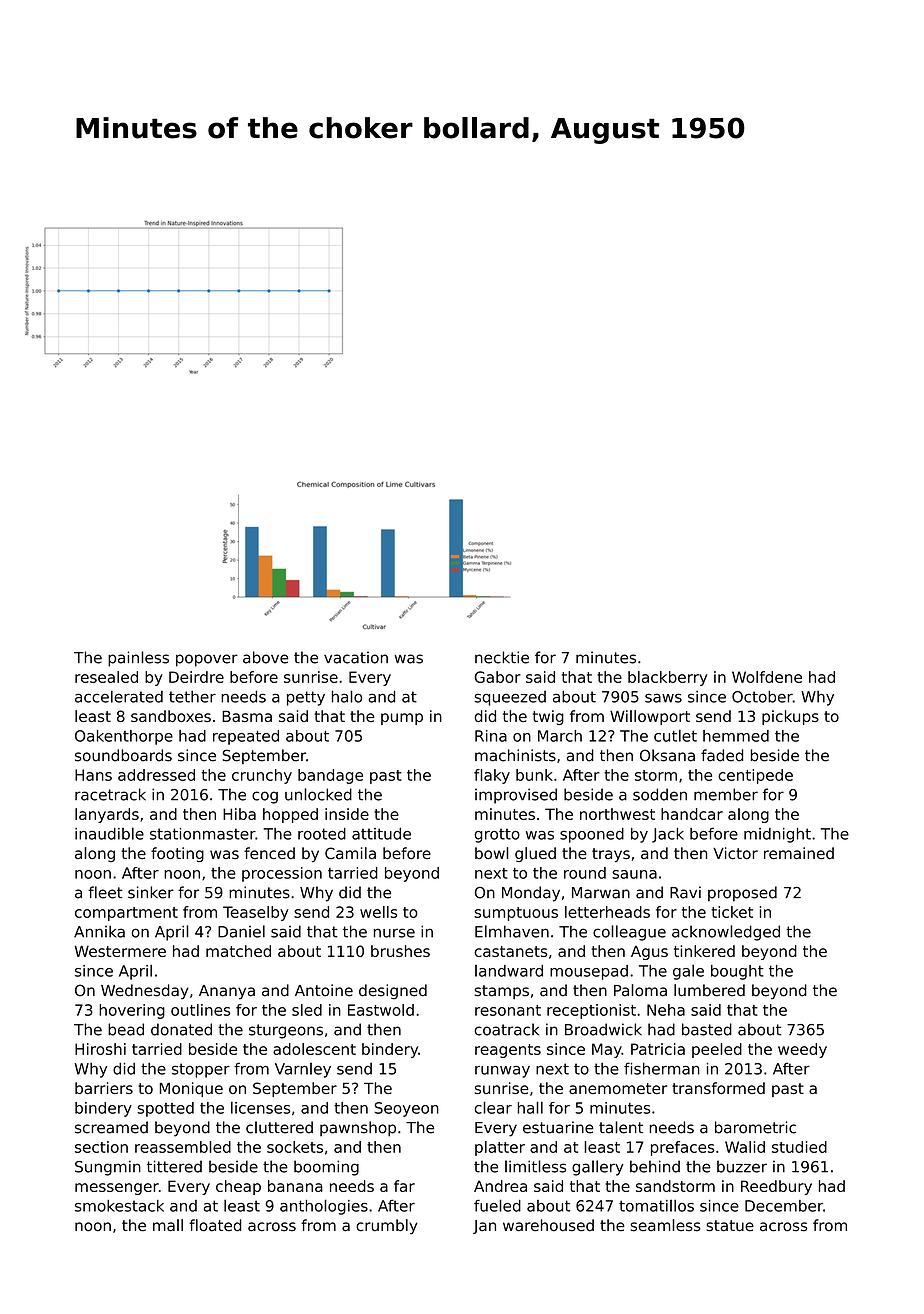 The width and height of the screenshot is (924, 1314). What do you see at coordinates (350, 853) in the screenshot?
I see `Camila` at bounding box center [350, 853].
